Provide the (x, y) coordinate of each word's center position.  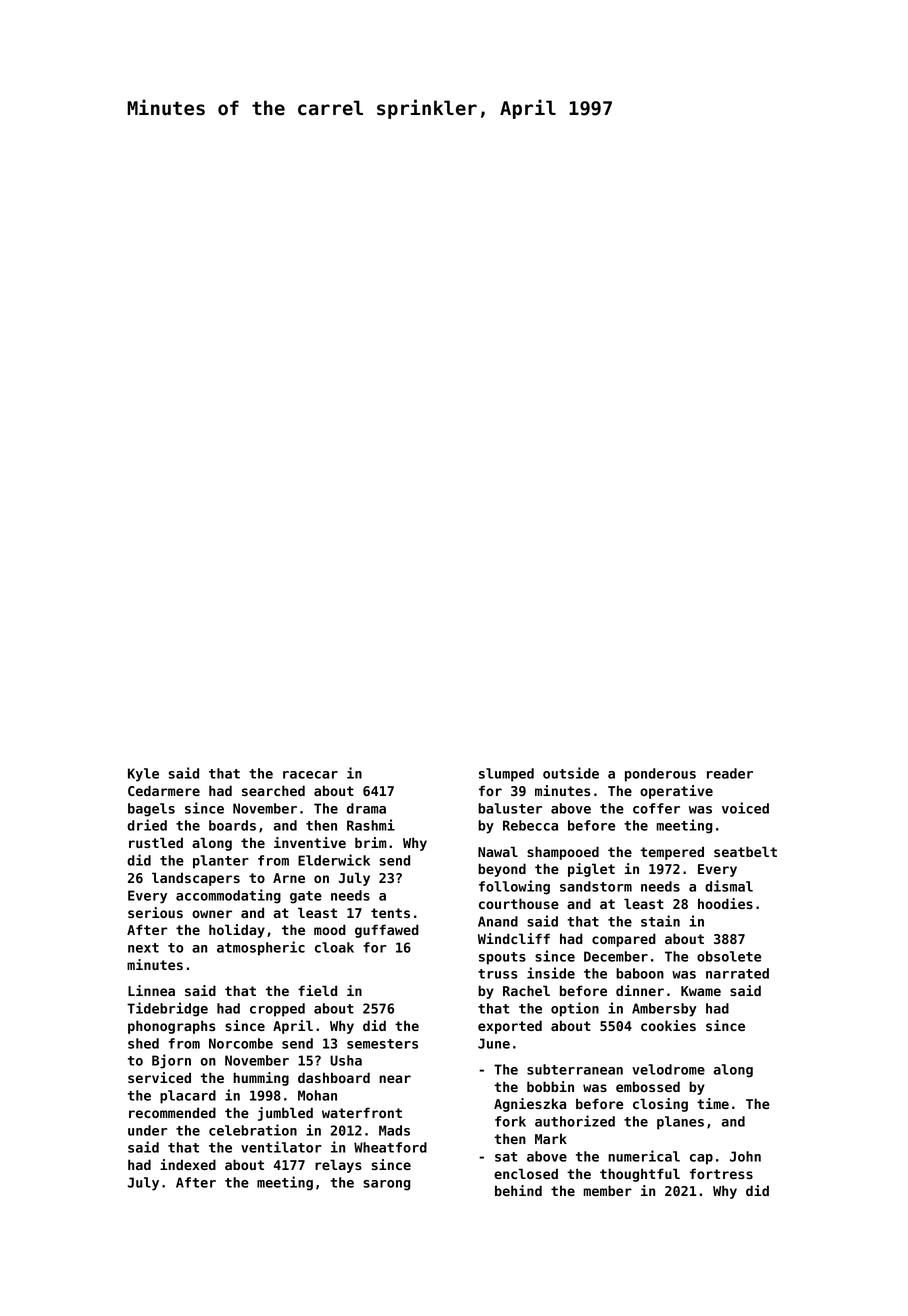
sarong (387, 1185)
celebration (253, 1130)
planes (680, 1123)
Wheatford (390, 1147)
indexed (188, 1164)
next (143, 948)
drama (366, 808)
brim (371, 842)
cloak (334, 947)
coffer (656, 808)
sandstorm (596, 886)
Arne (289, 878)
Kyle (143, 775)
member (607, 1190)
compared (624, 940)
